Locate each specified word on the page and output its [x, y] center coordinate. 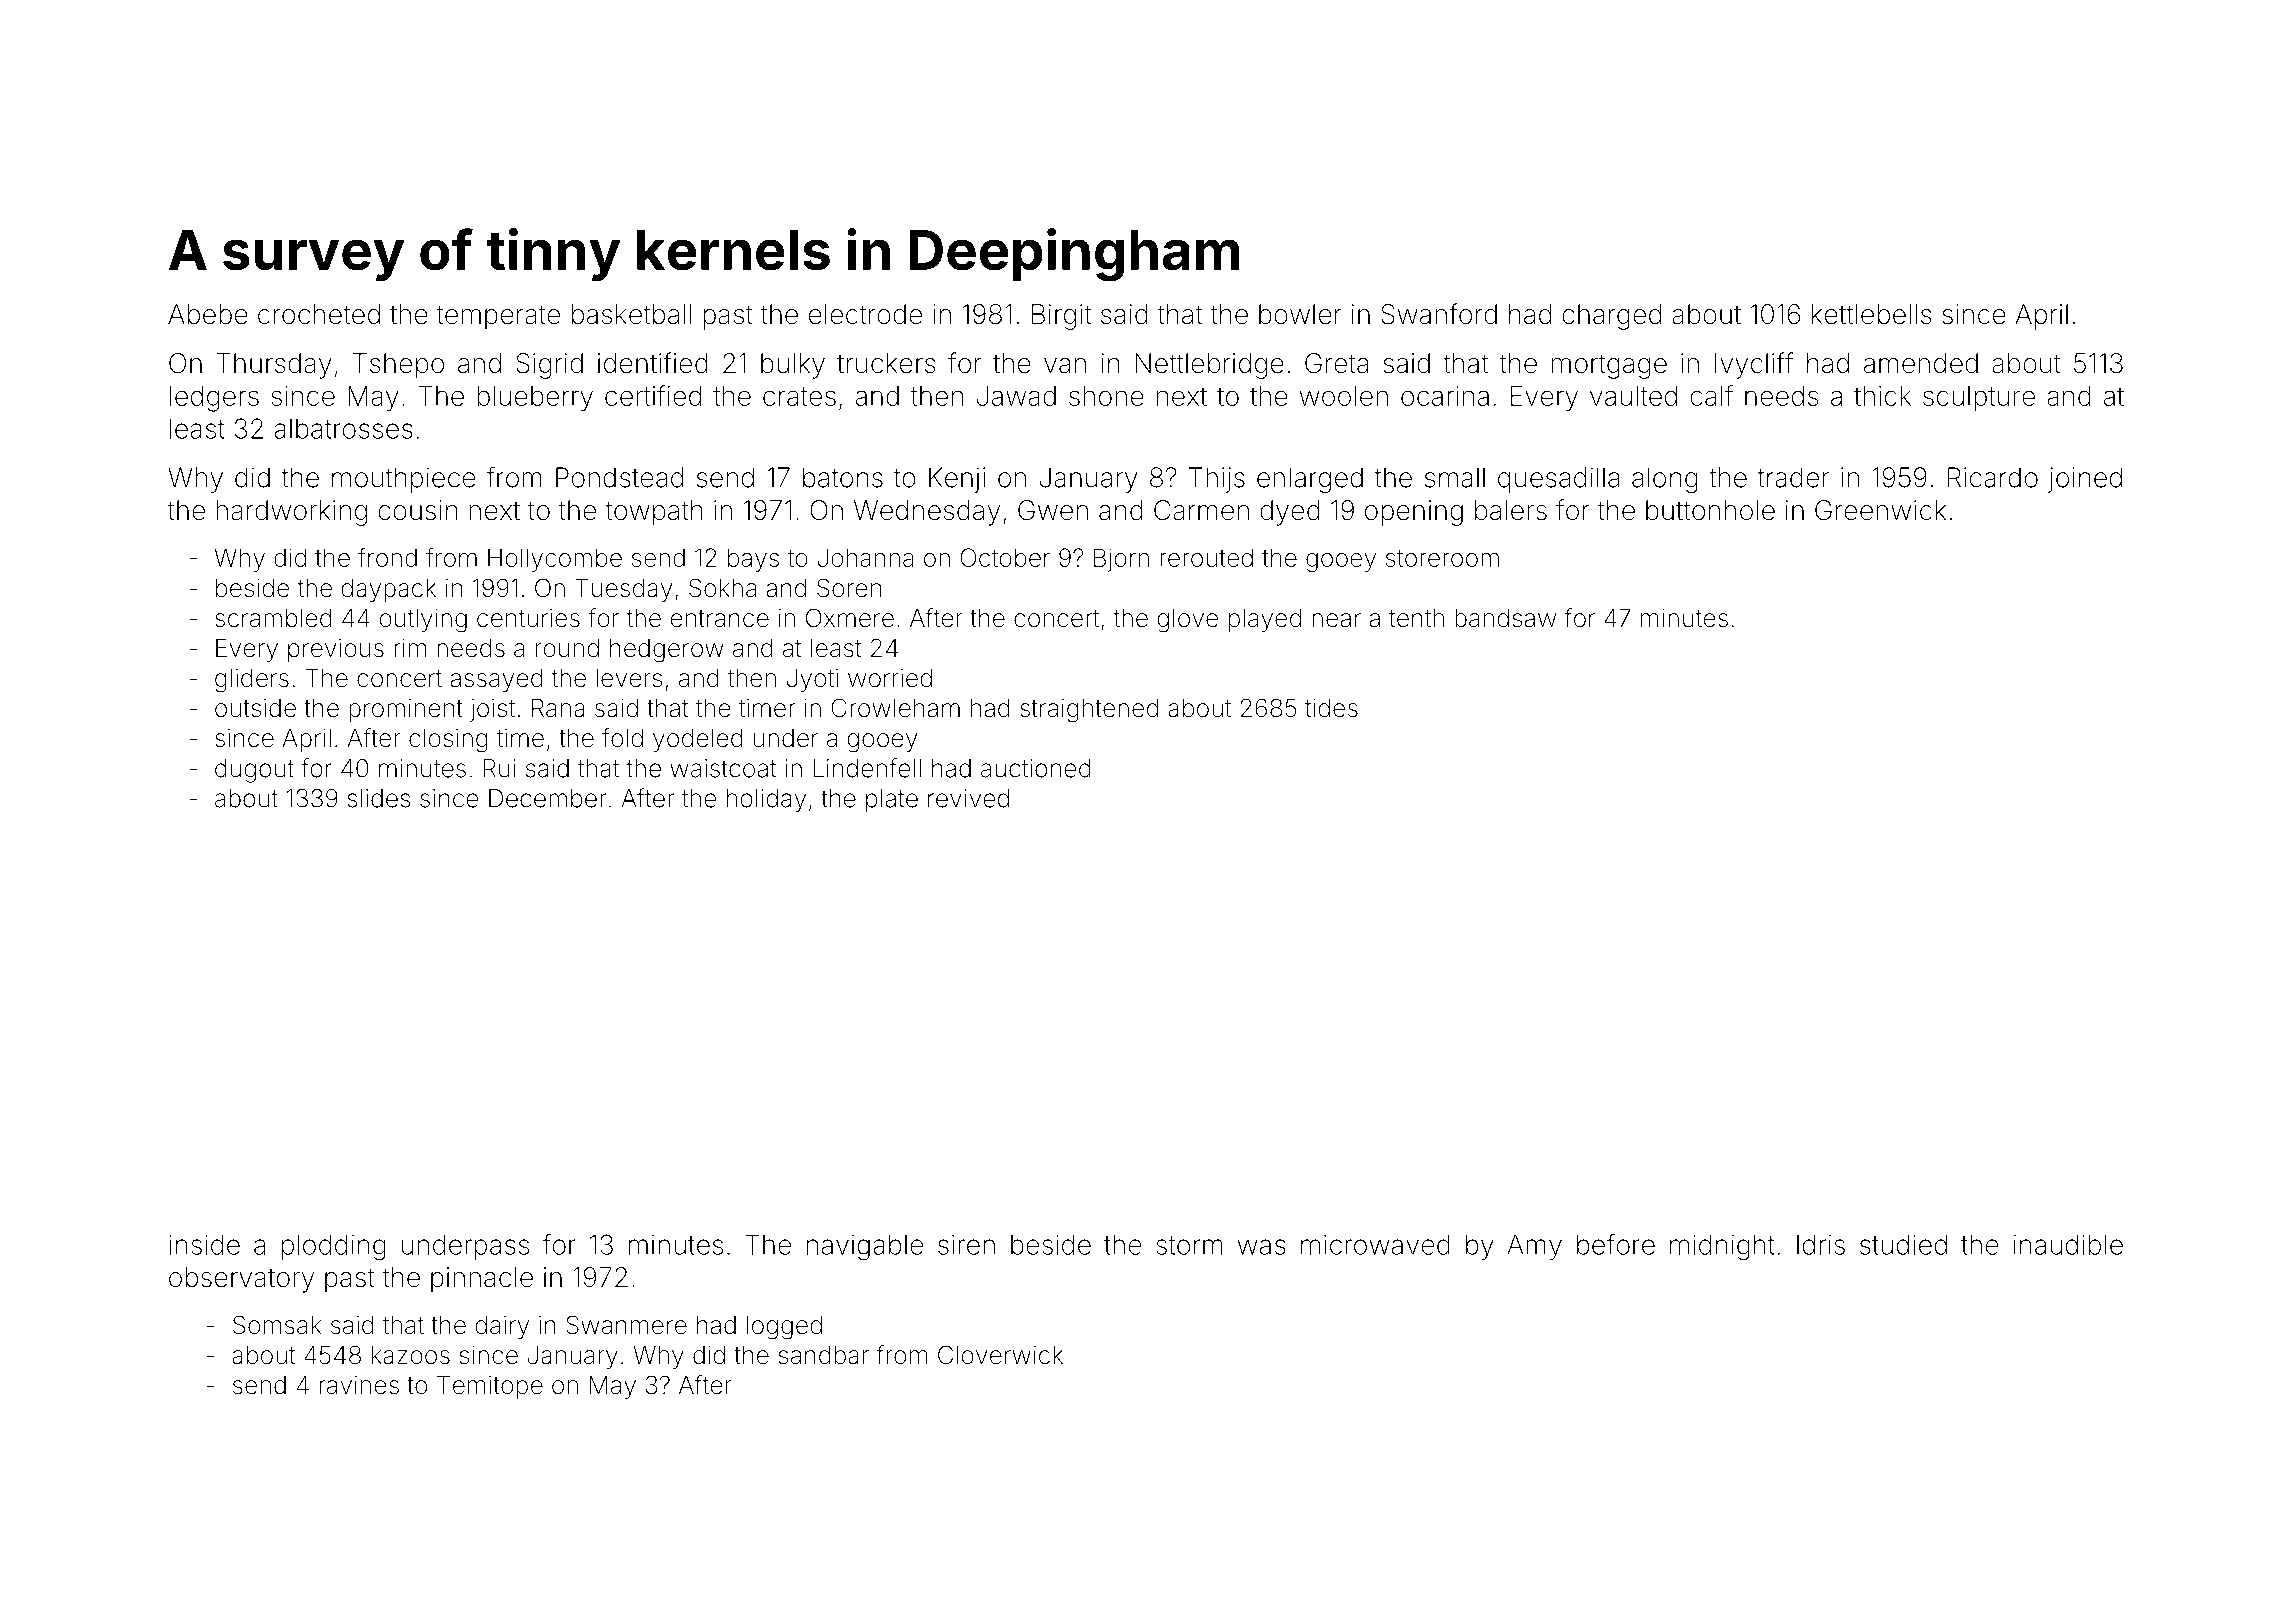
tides [1331, 708]
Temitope [490, 1387]
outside [255, 708]
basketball [631, 314]
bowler [1300, 314]
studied [1903, 1244]
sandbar [824, 1355]
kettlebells [1872, 314]
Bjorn [1121, 560]
